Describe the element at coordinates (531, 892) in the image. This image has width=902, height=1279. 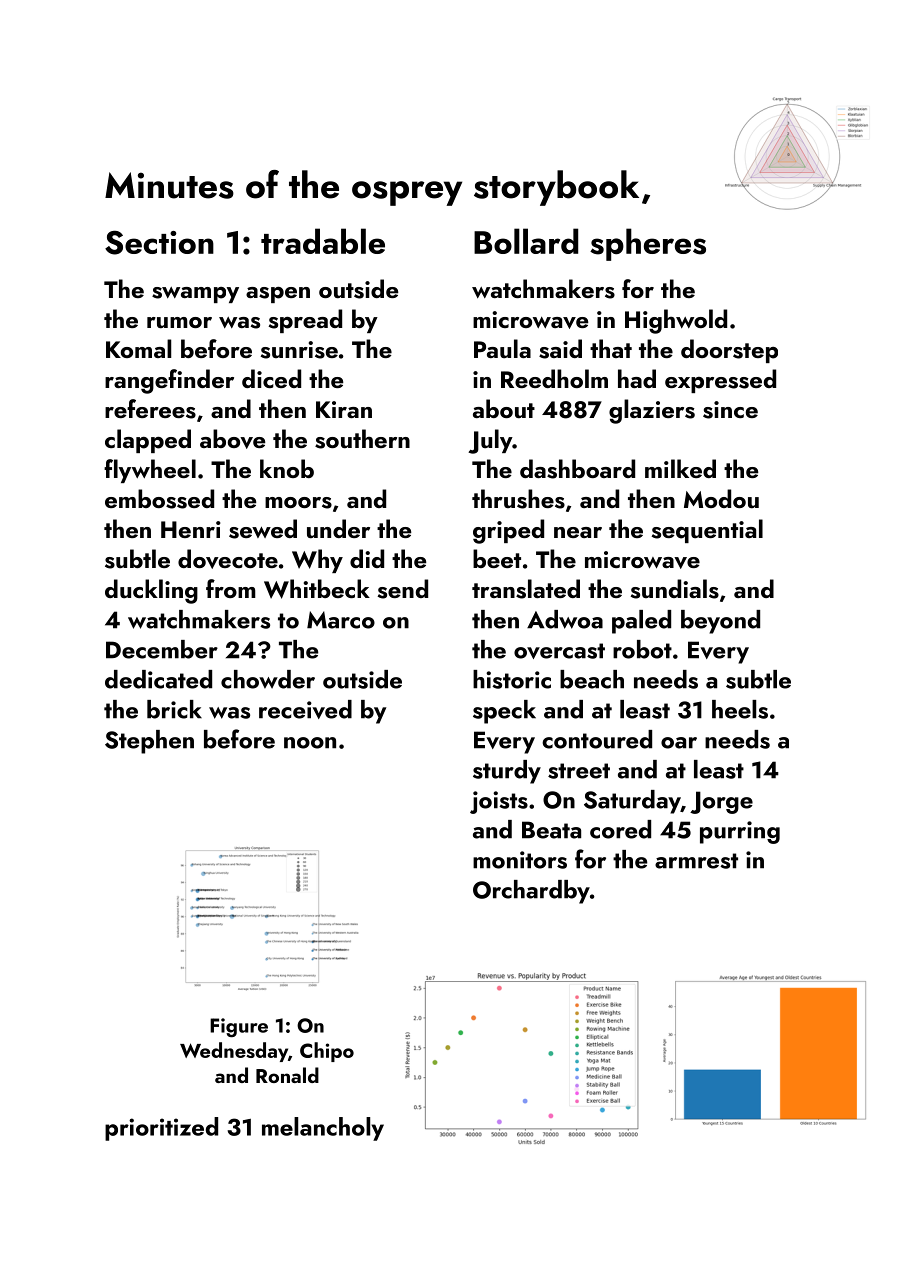
I see `Orchardby` at that location.
